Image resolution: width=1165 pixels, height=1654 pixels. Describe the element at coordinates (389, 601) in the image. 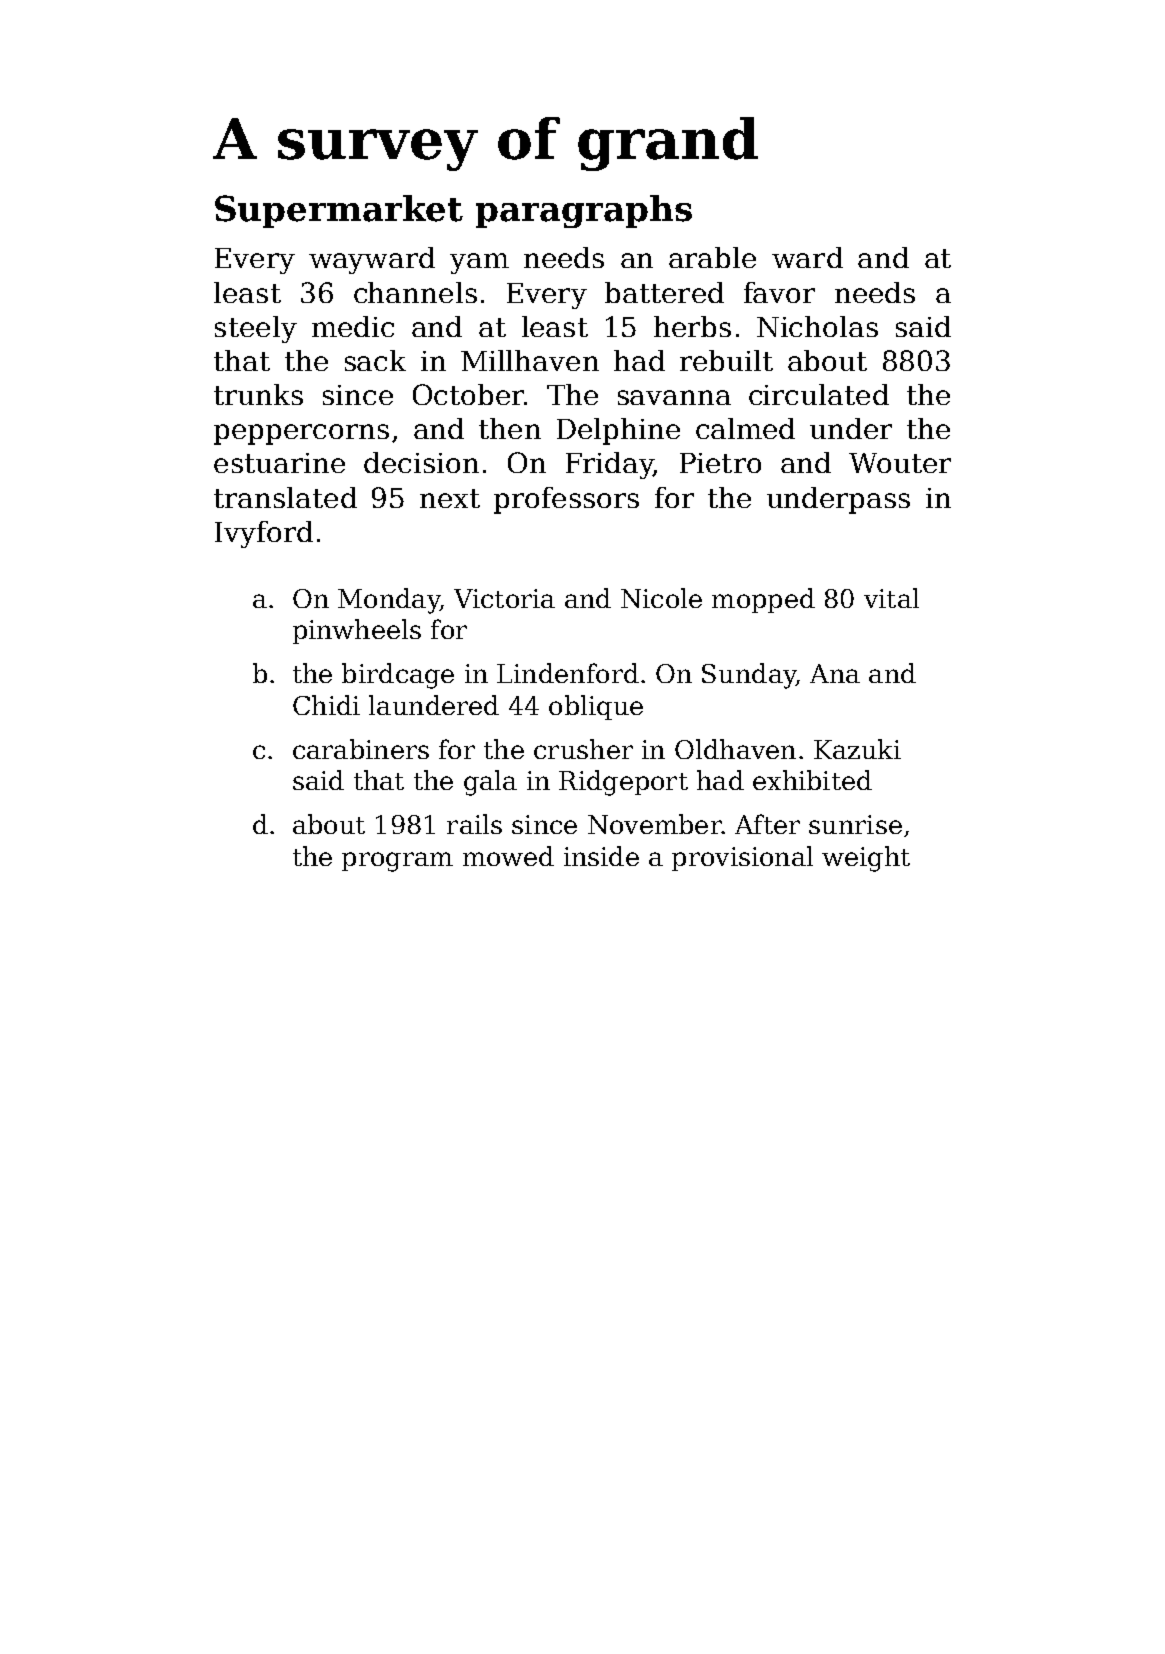

I see `Monday` at that location.
